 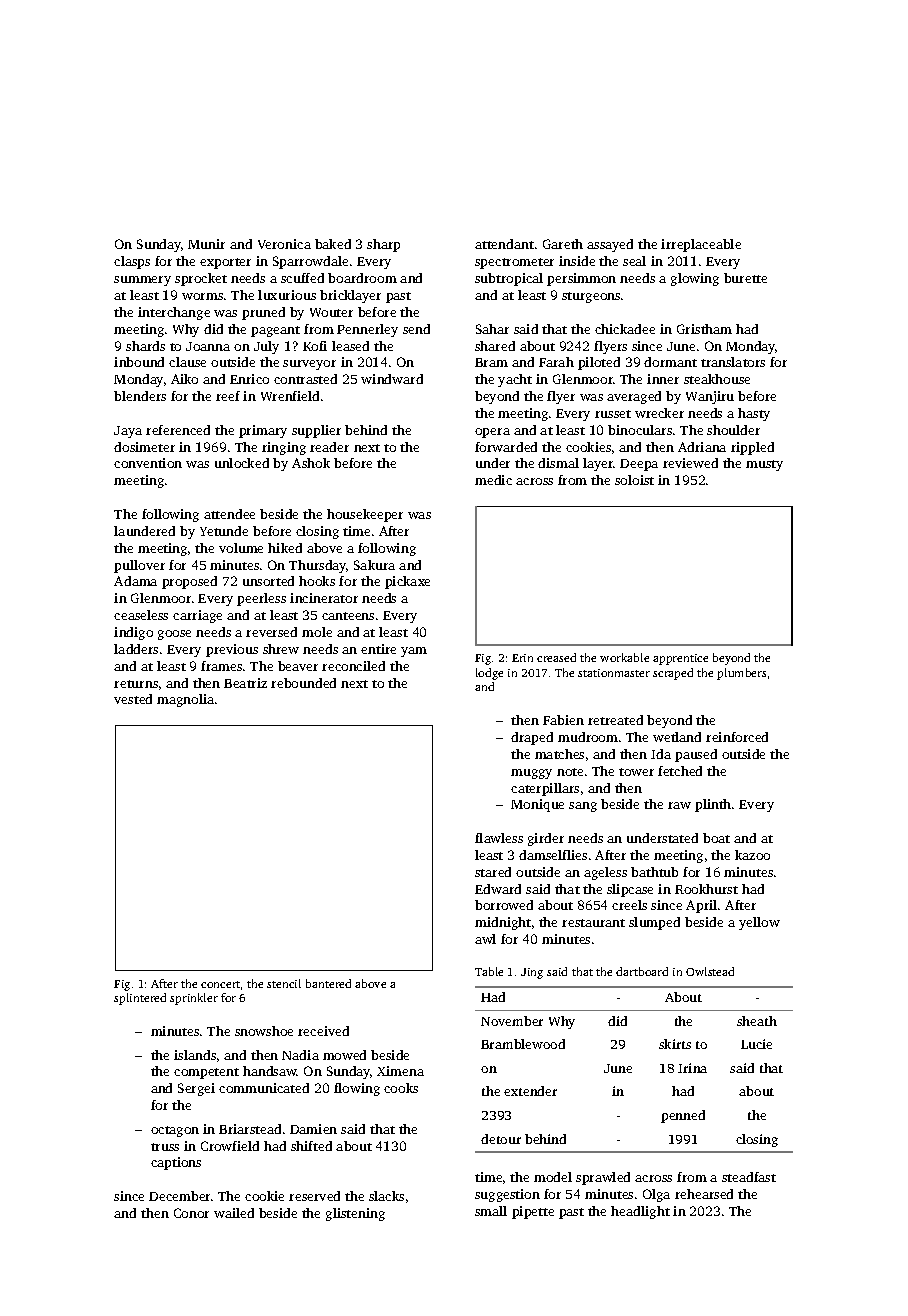 What do you see at coordinates (195, 1055) in the screenshot?
I see `islands` at bounding box center [195, 1055].
